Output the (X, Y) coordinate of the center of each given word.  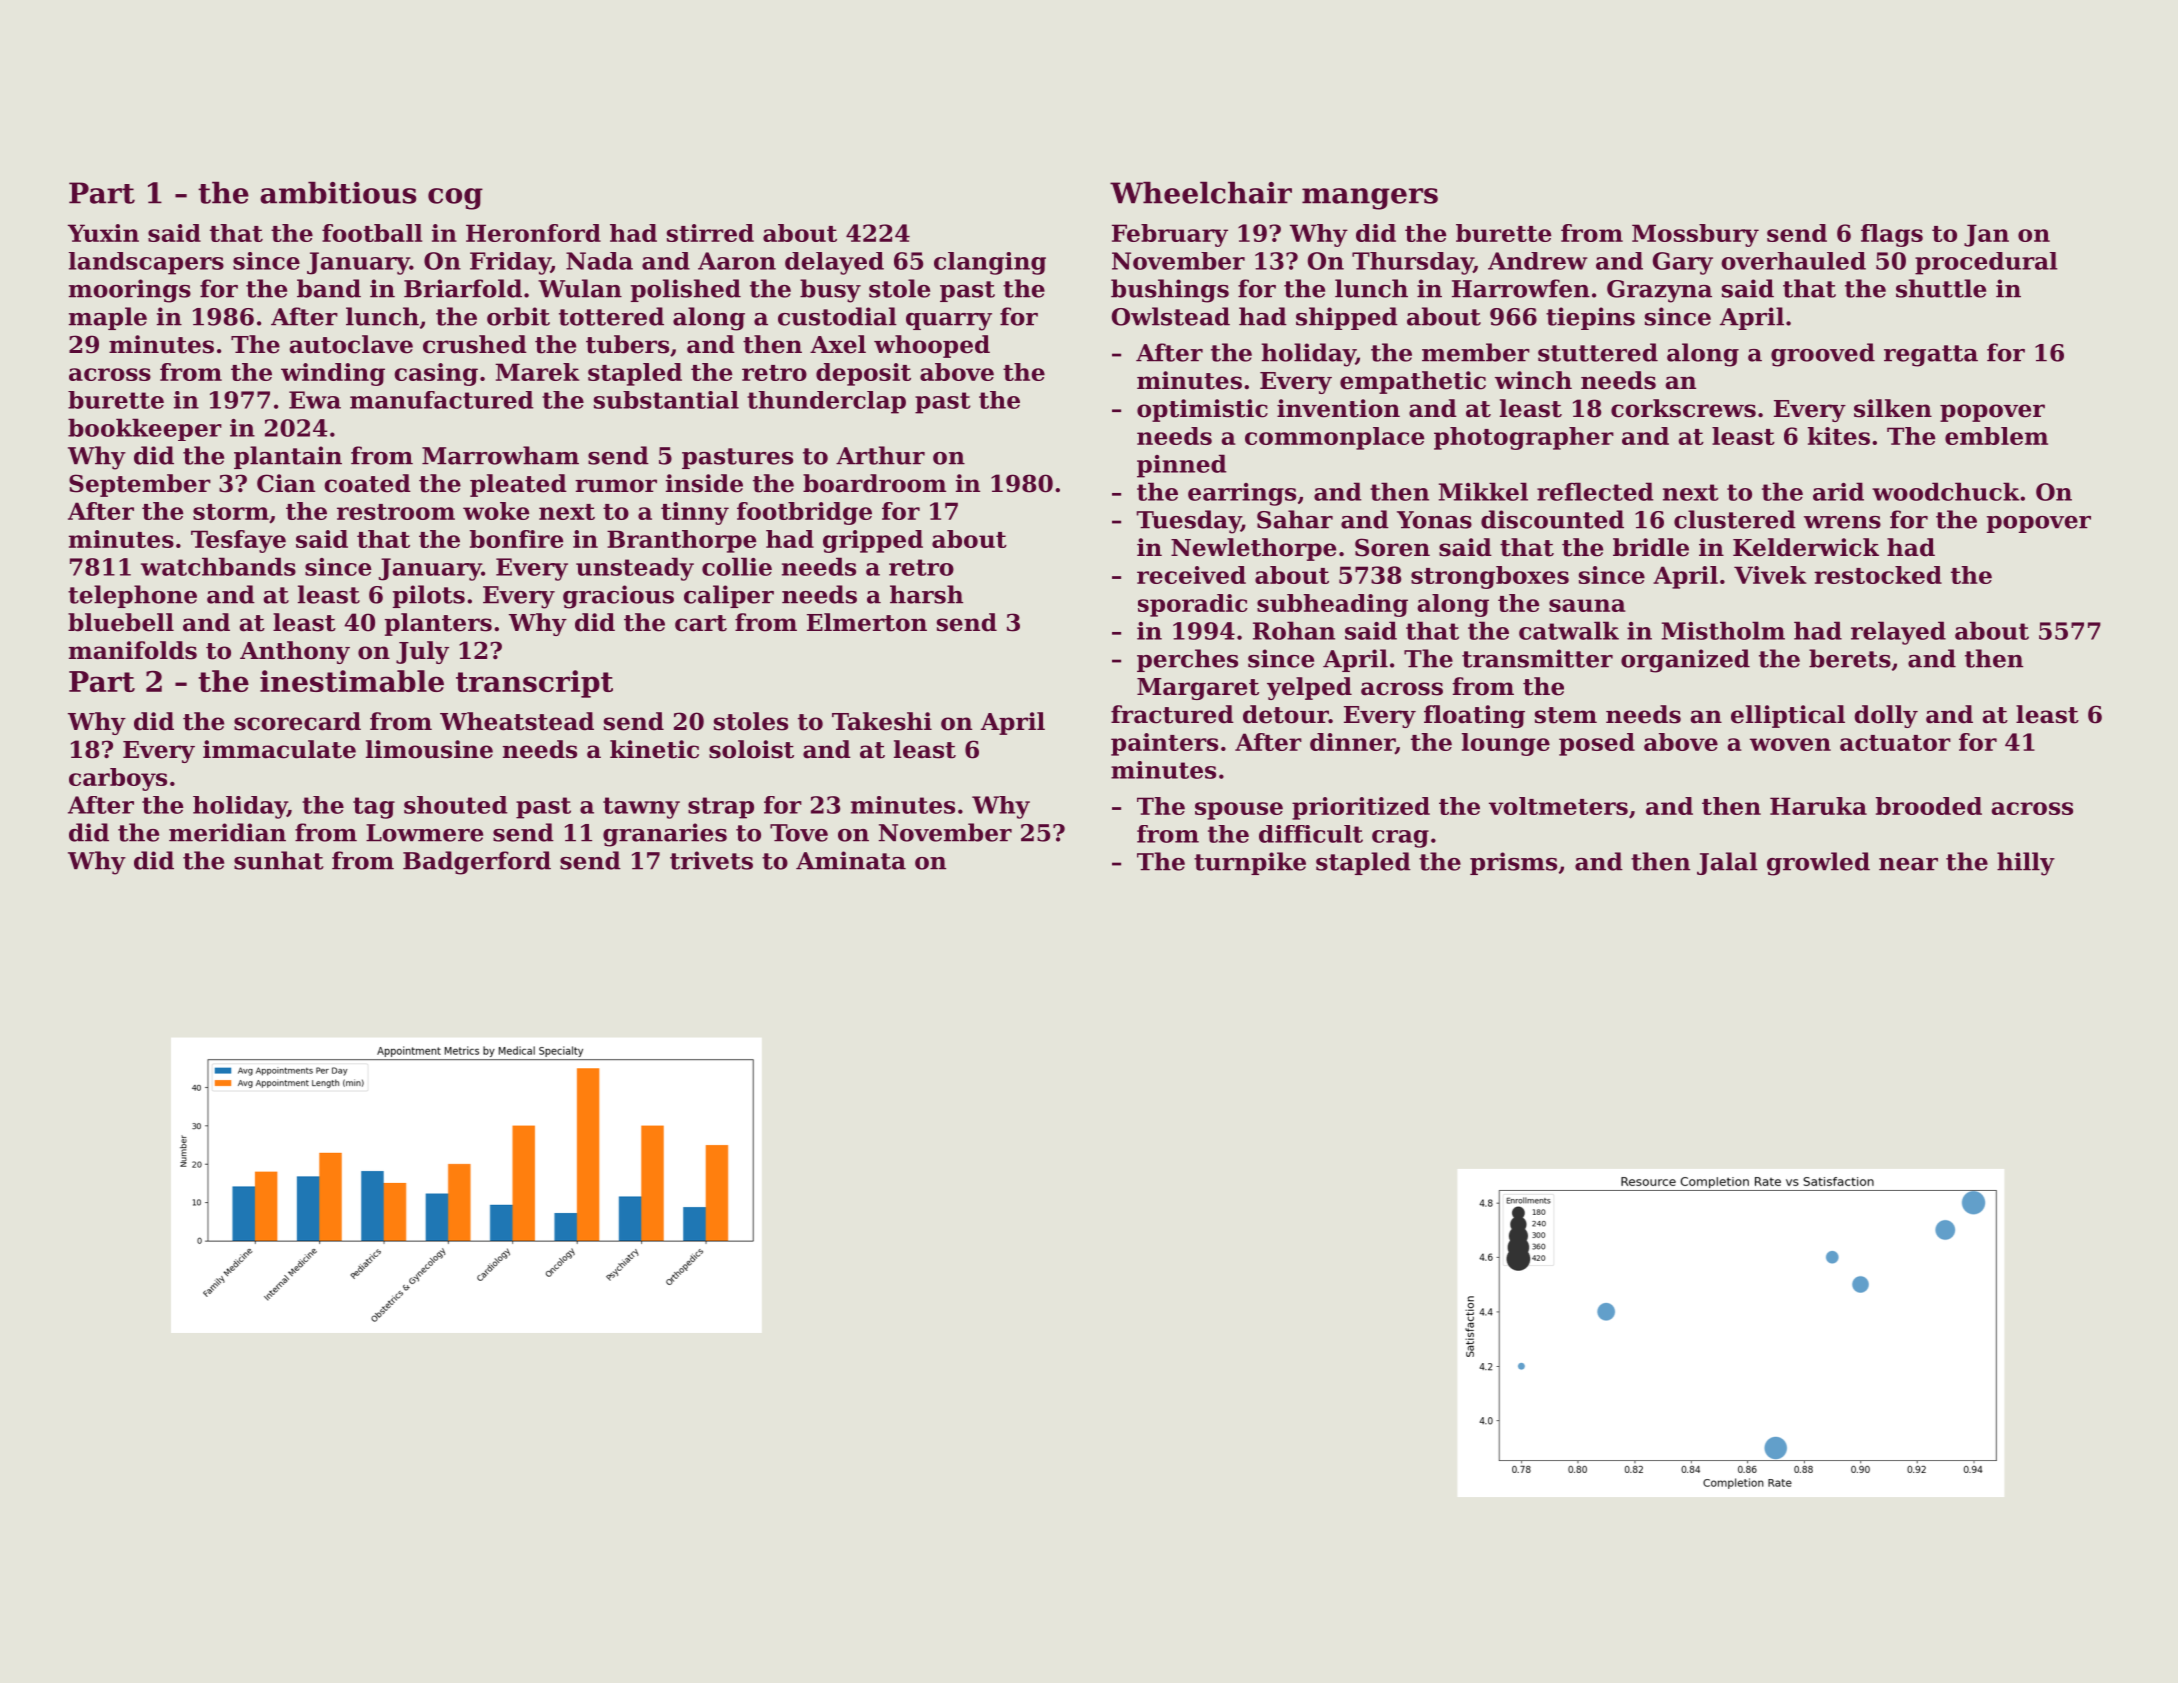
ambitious (338, 192)
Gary (1683, 263)
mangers (1370, 199)
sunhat (279, 860)
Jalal (1727, 863)
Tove (799, 833)
